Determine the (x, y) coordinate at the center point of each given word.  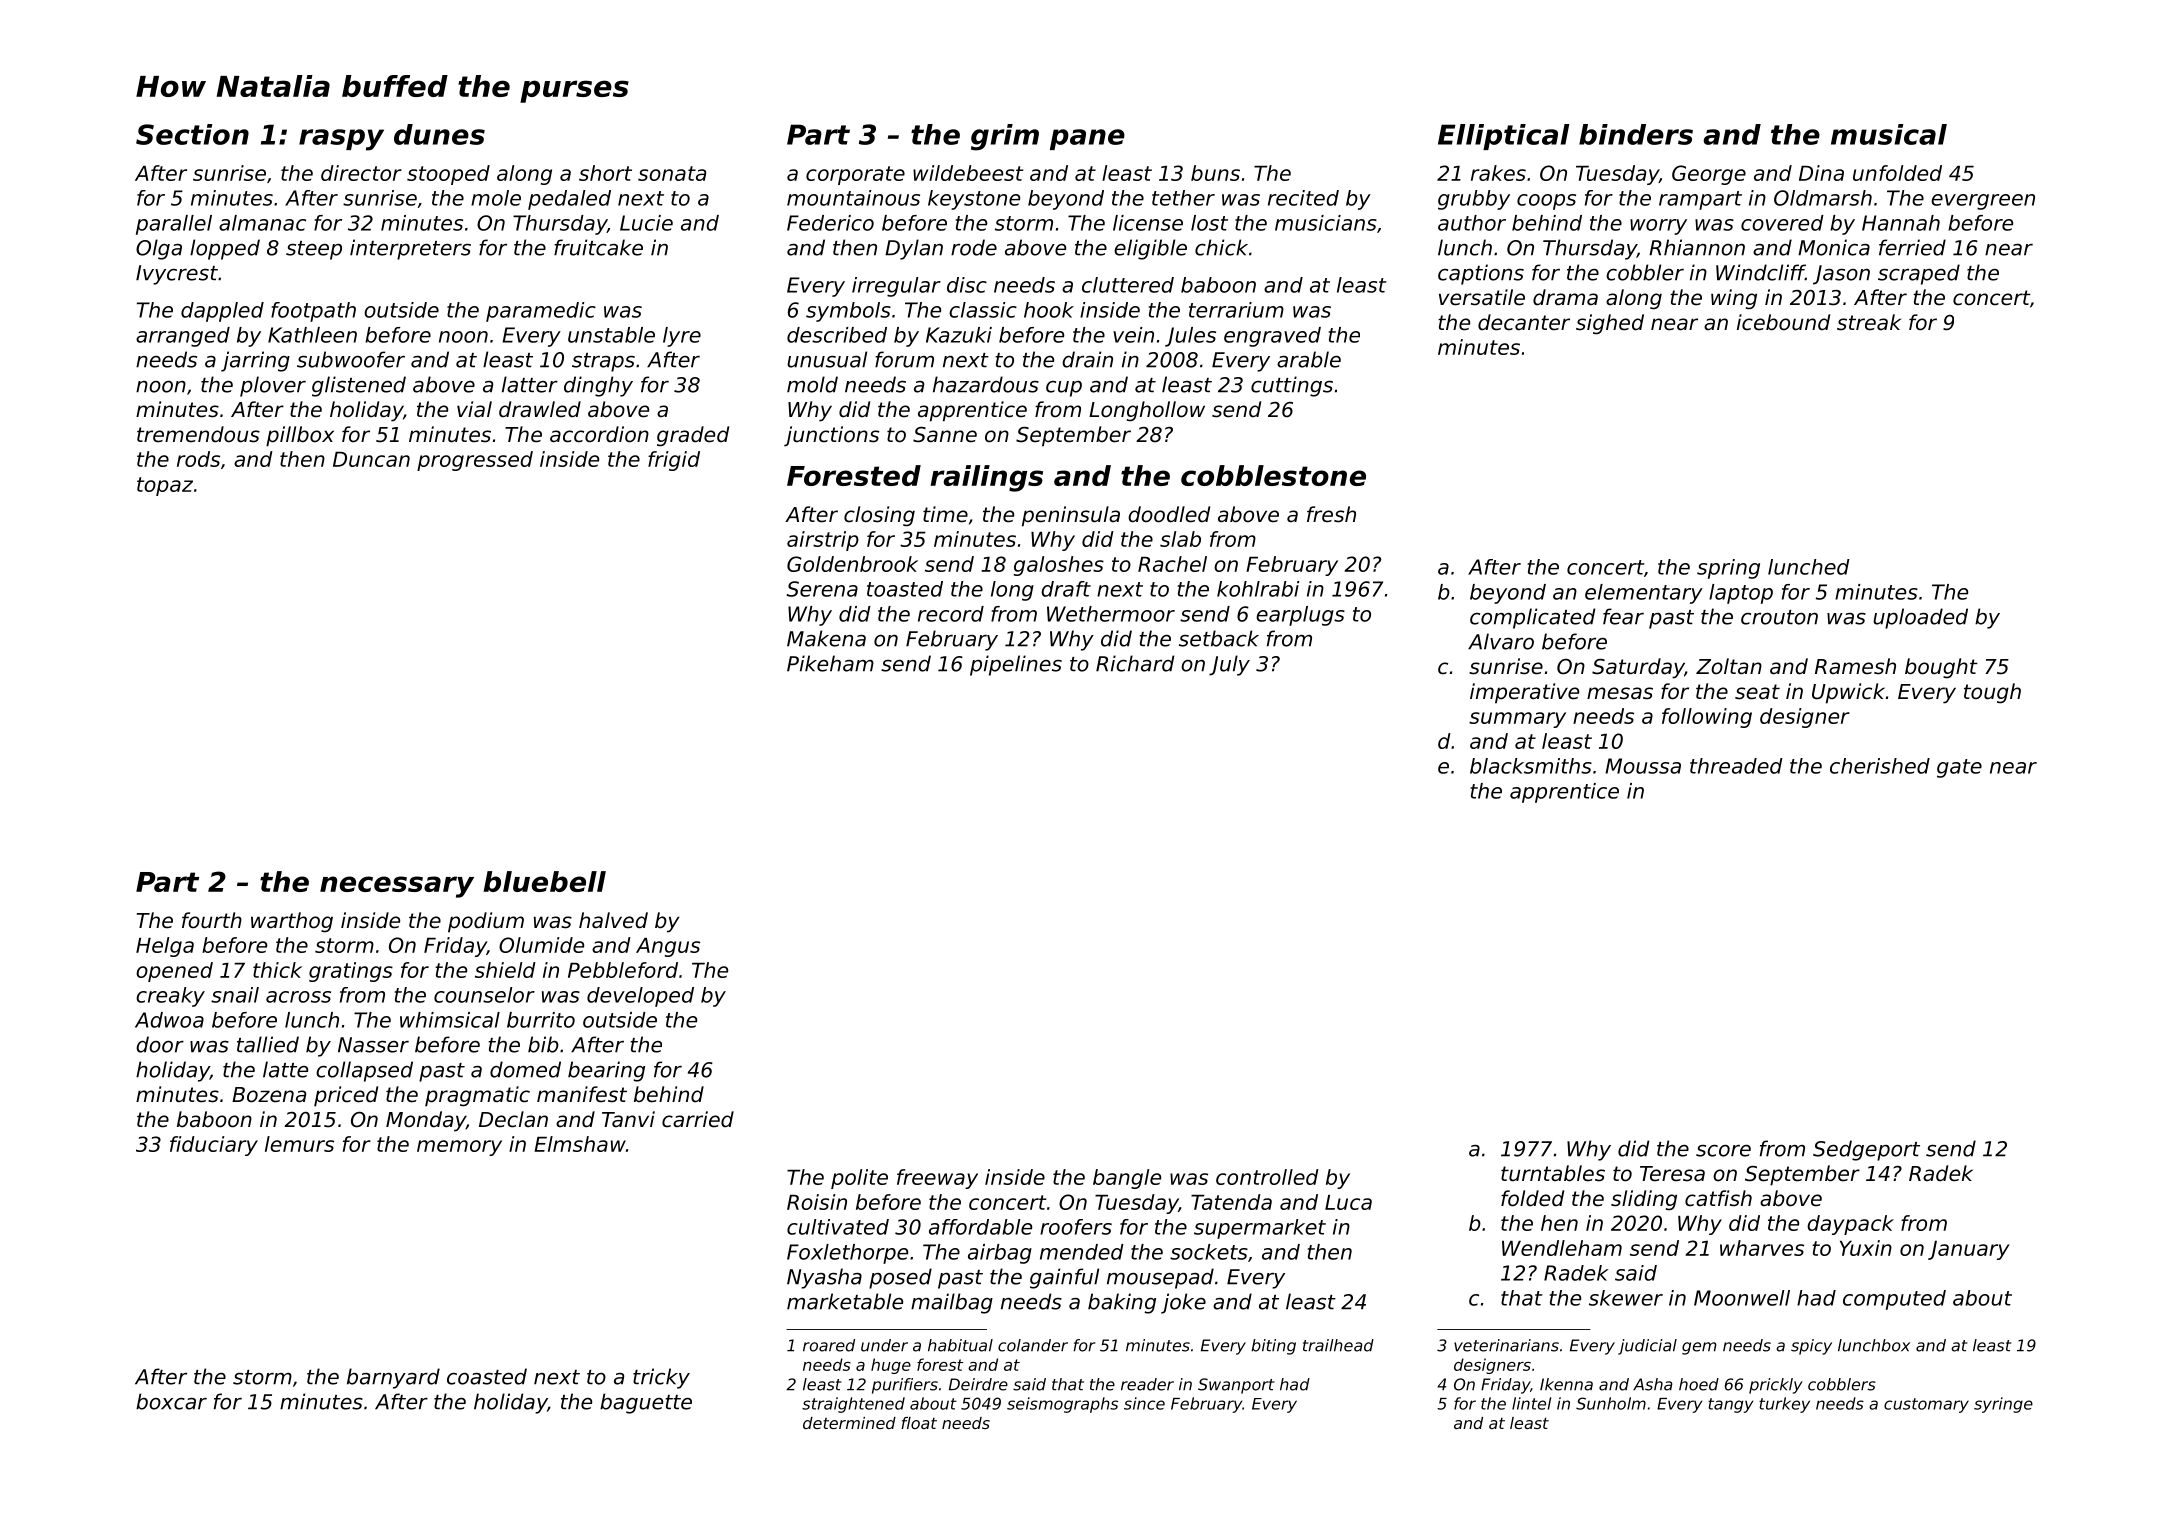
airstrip (823, 541)
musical (1889, 134)
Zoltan (1729, 666)
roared (829, 1345)
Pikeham (830, 663)
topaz (165, 486)
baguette (646, 1403)
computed (1894, 1300)
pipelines (1016, 665)
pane (1087, 139)
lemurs (299, 1144)
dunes (439, 134)
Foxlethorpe (847, 1254)
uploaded (1920, 618)
